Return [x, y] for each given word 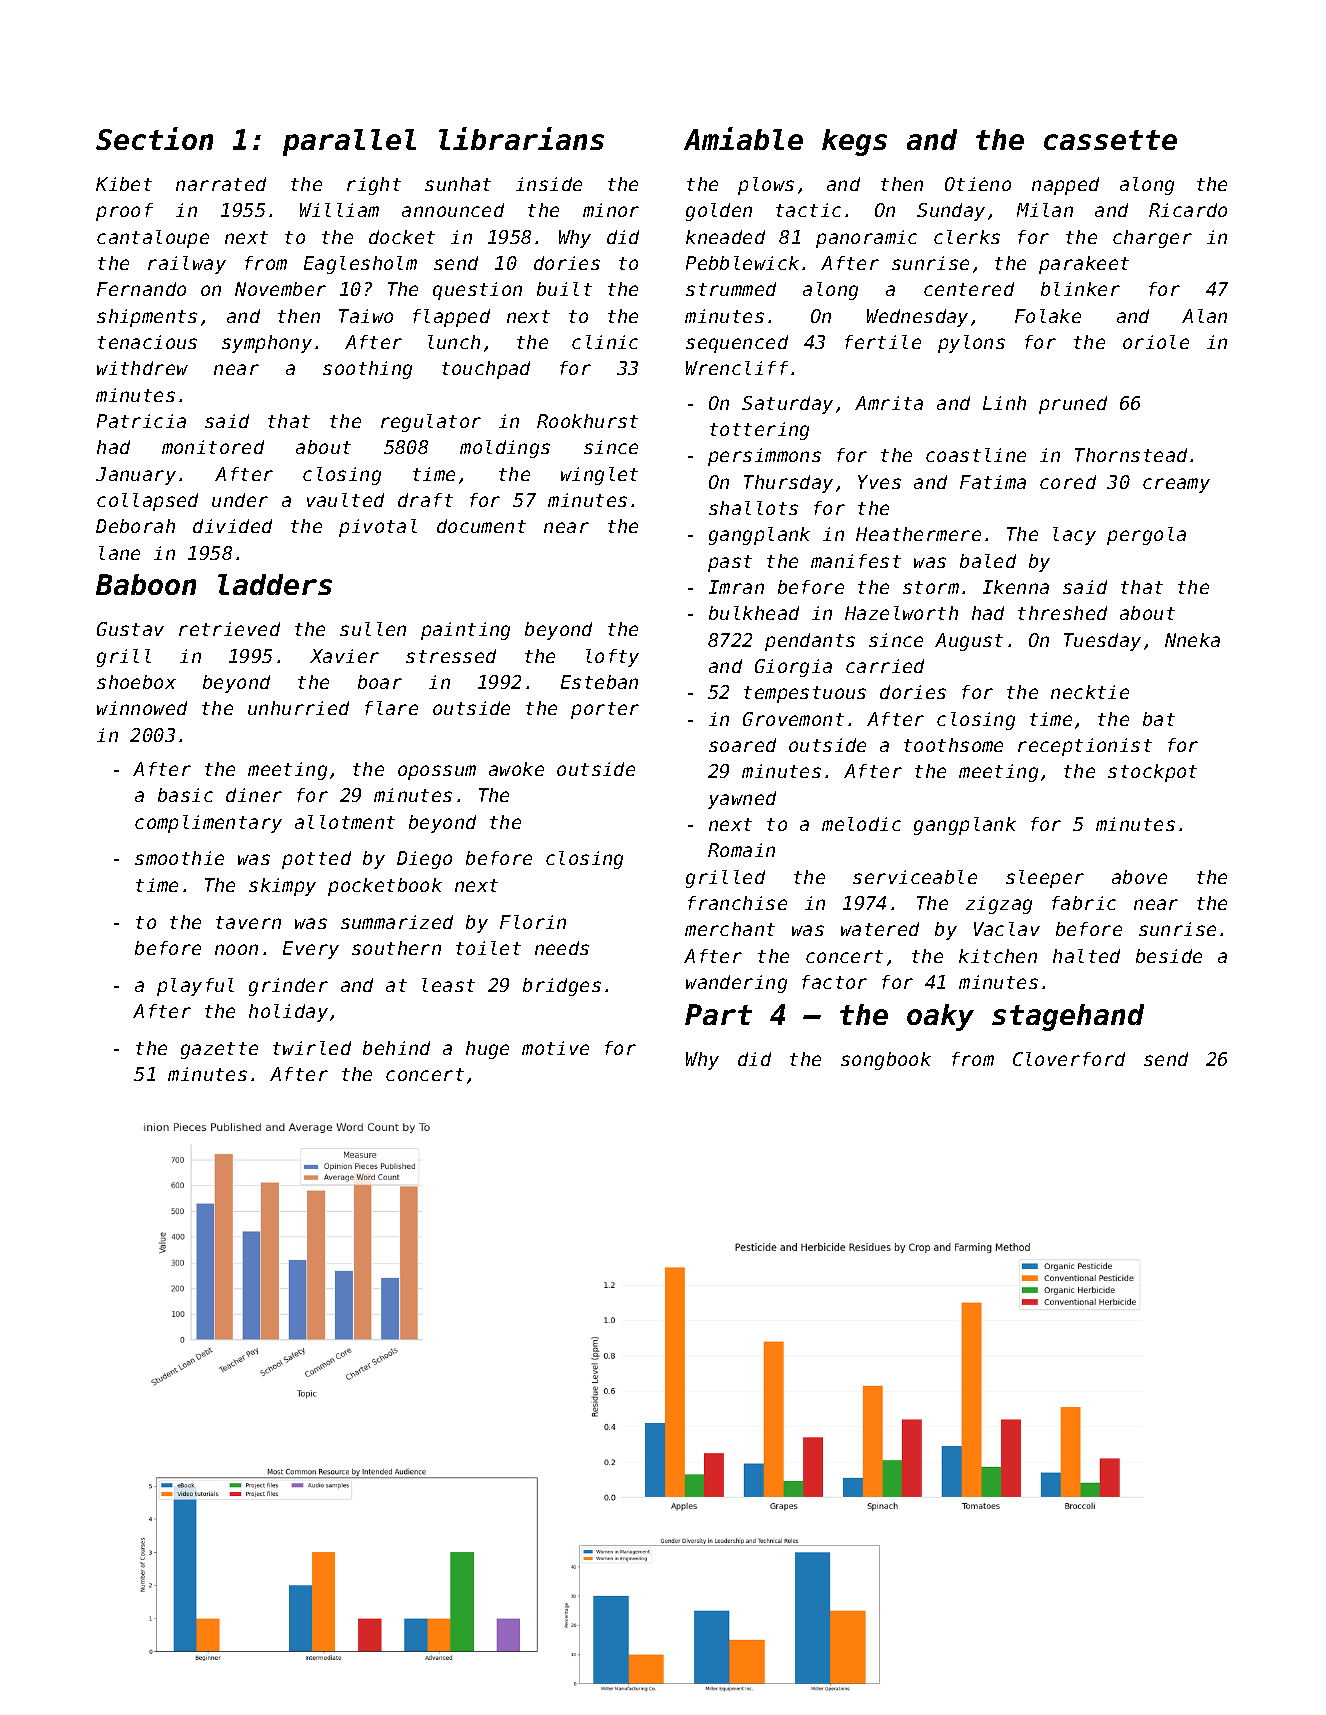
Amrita [889, 403]
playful [195, 987]
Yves [879, 482]
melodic [861, 824]
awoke [516, 769]
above [1139, 877]
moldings [505, 449]
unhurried [298, 708]
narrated [221, 184]
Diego [424, 860]
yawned [742, 800]
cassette [1110, 140]
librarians [521, 138]
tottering [759, 431]
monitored [213, 447]
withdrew [142, 368]
